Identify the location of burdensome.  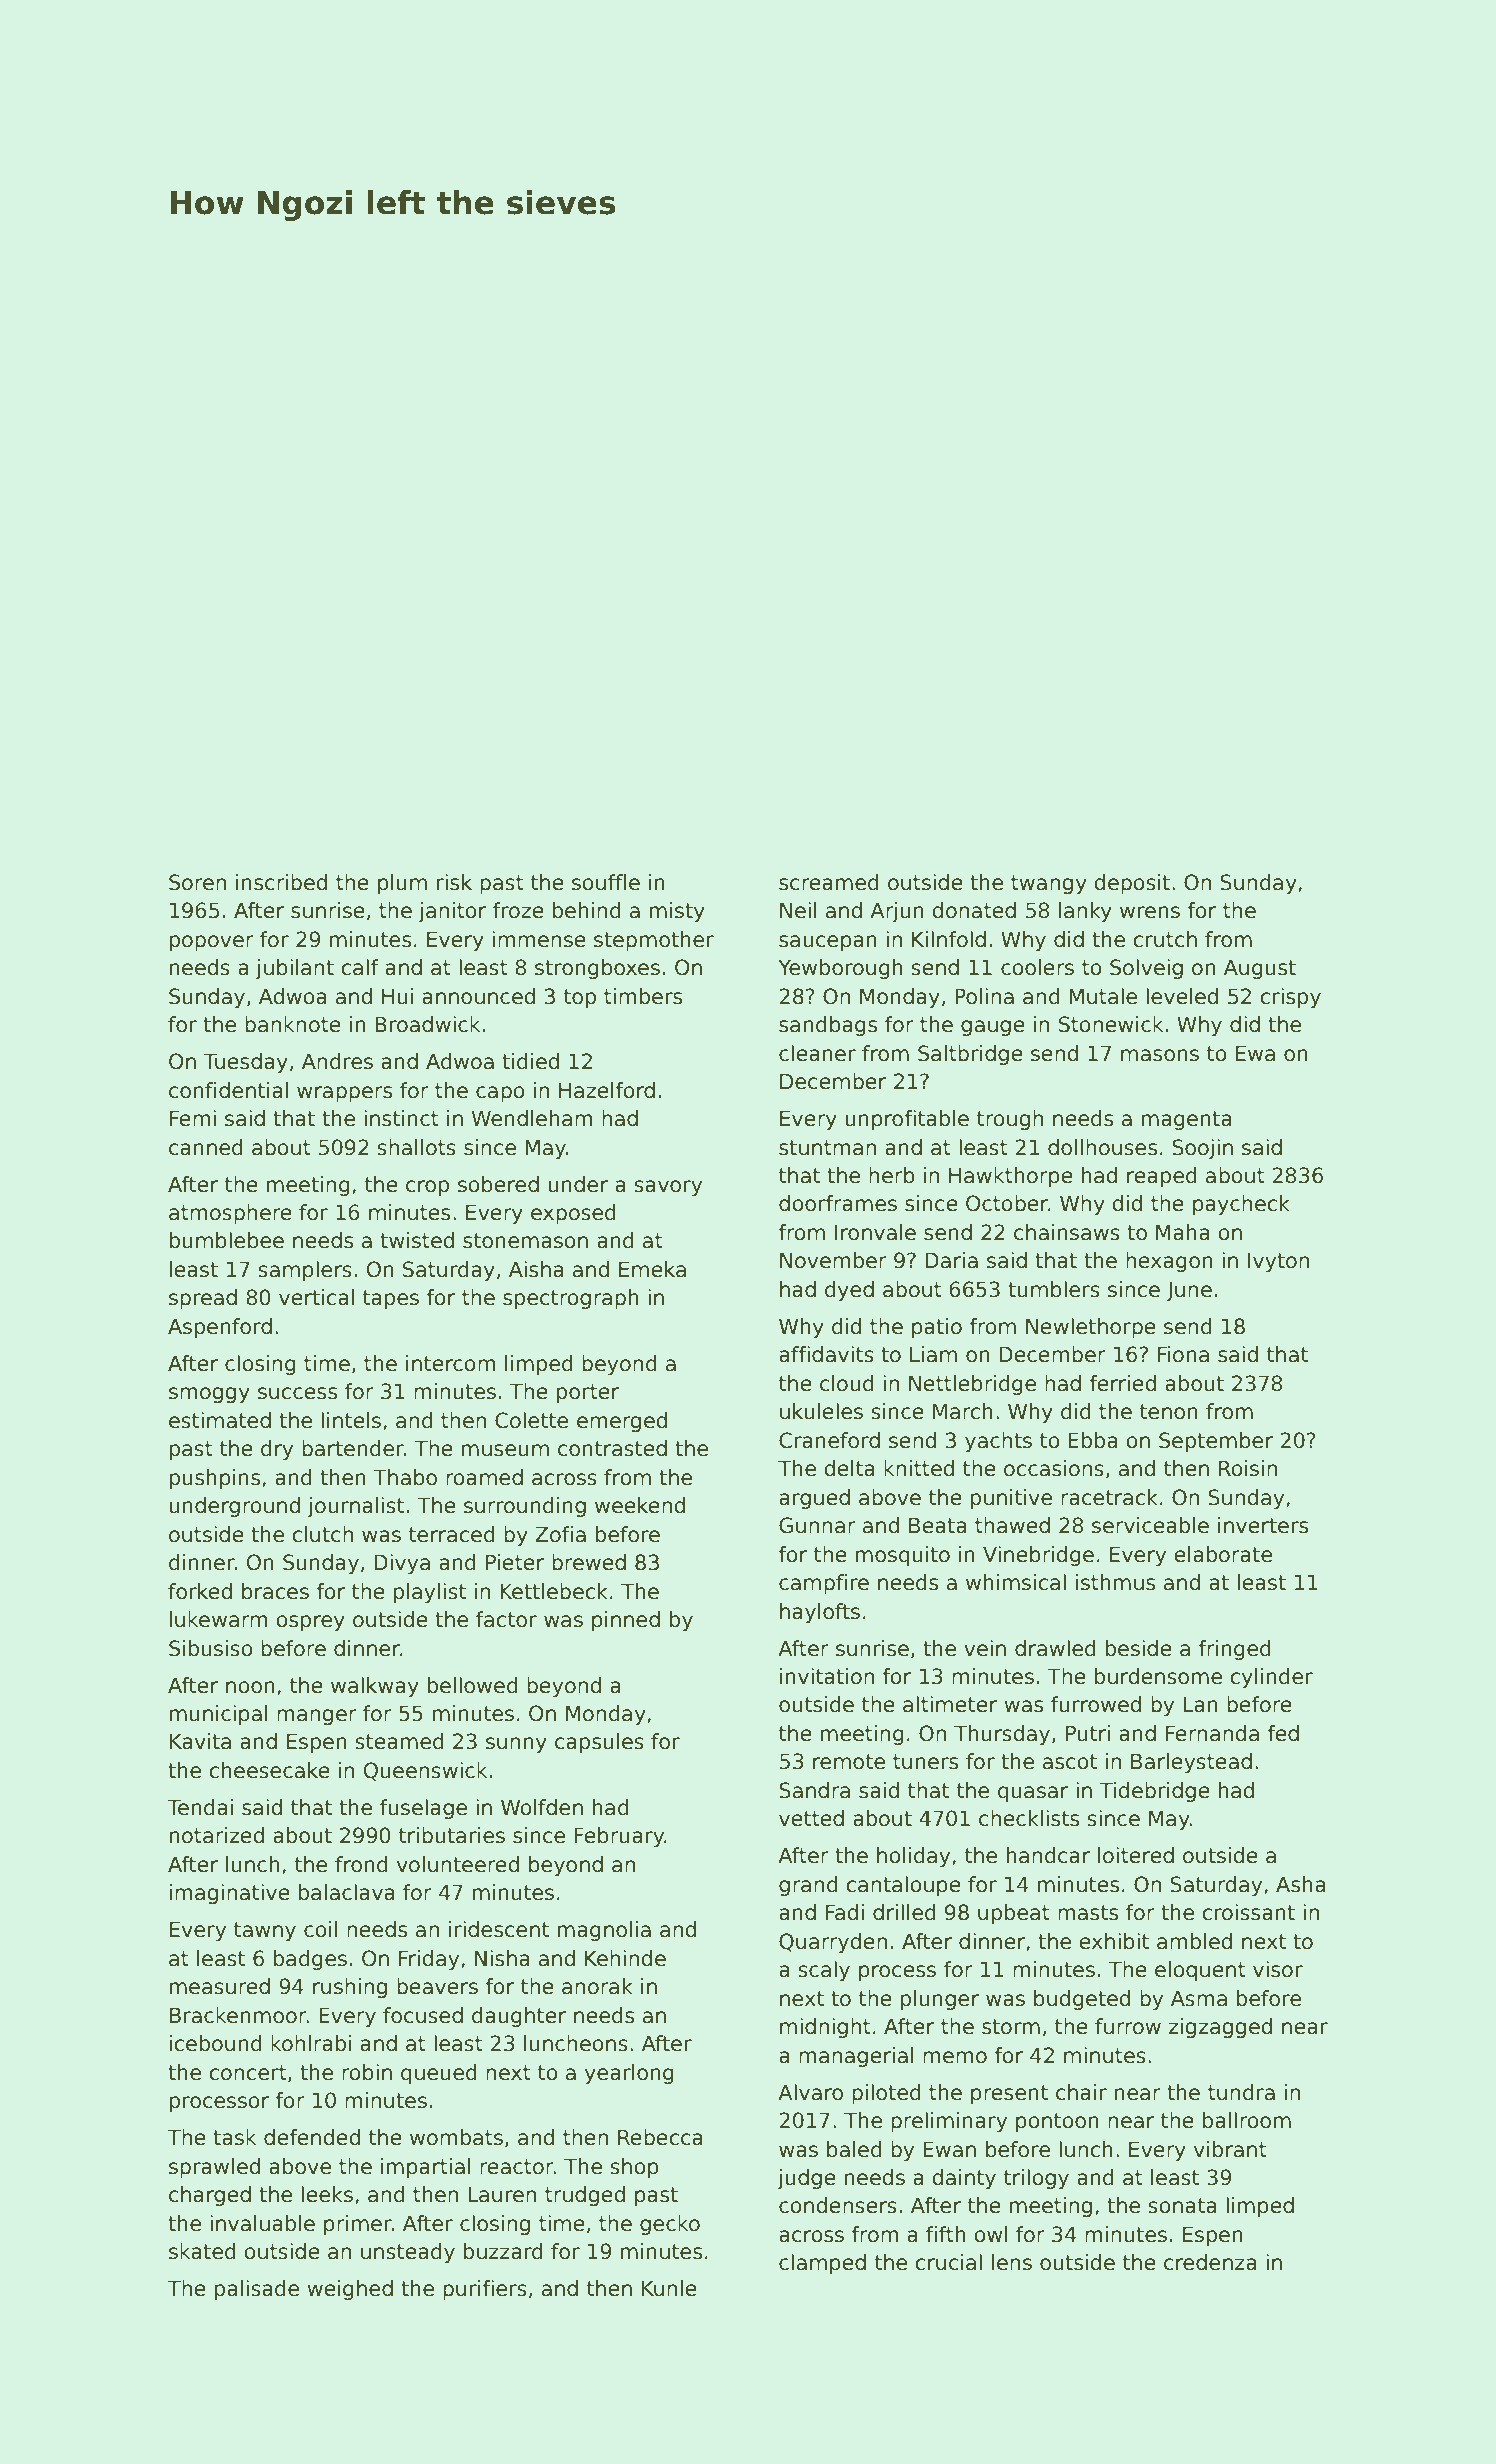
(1158, 1676).
